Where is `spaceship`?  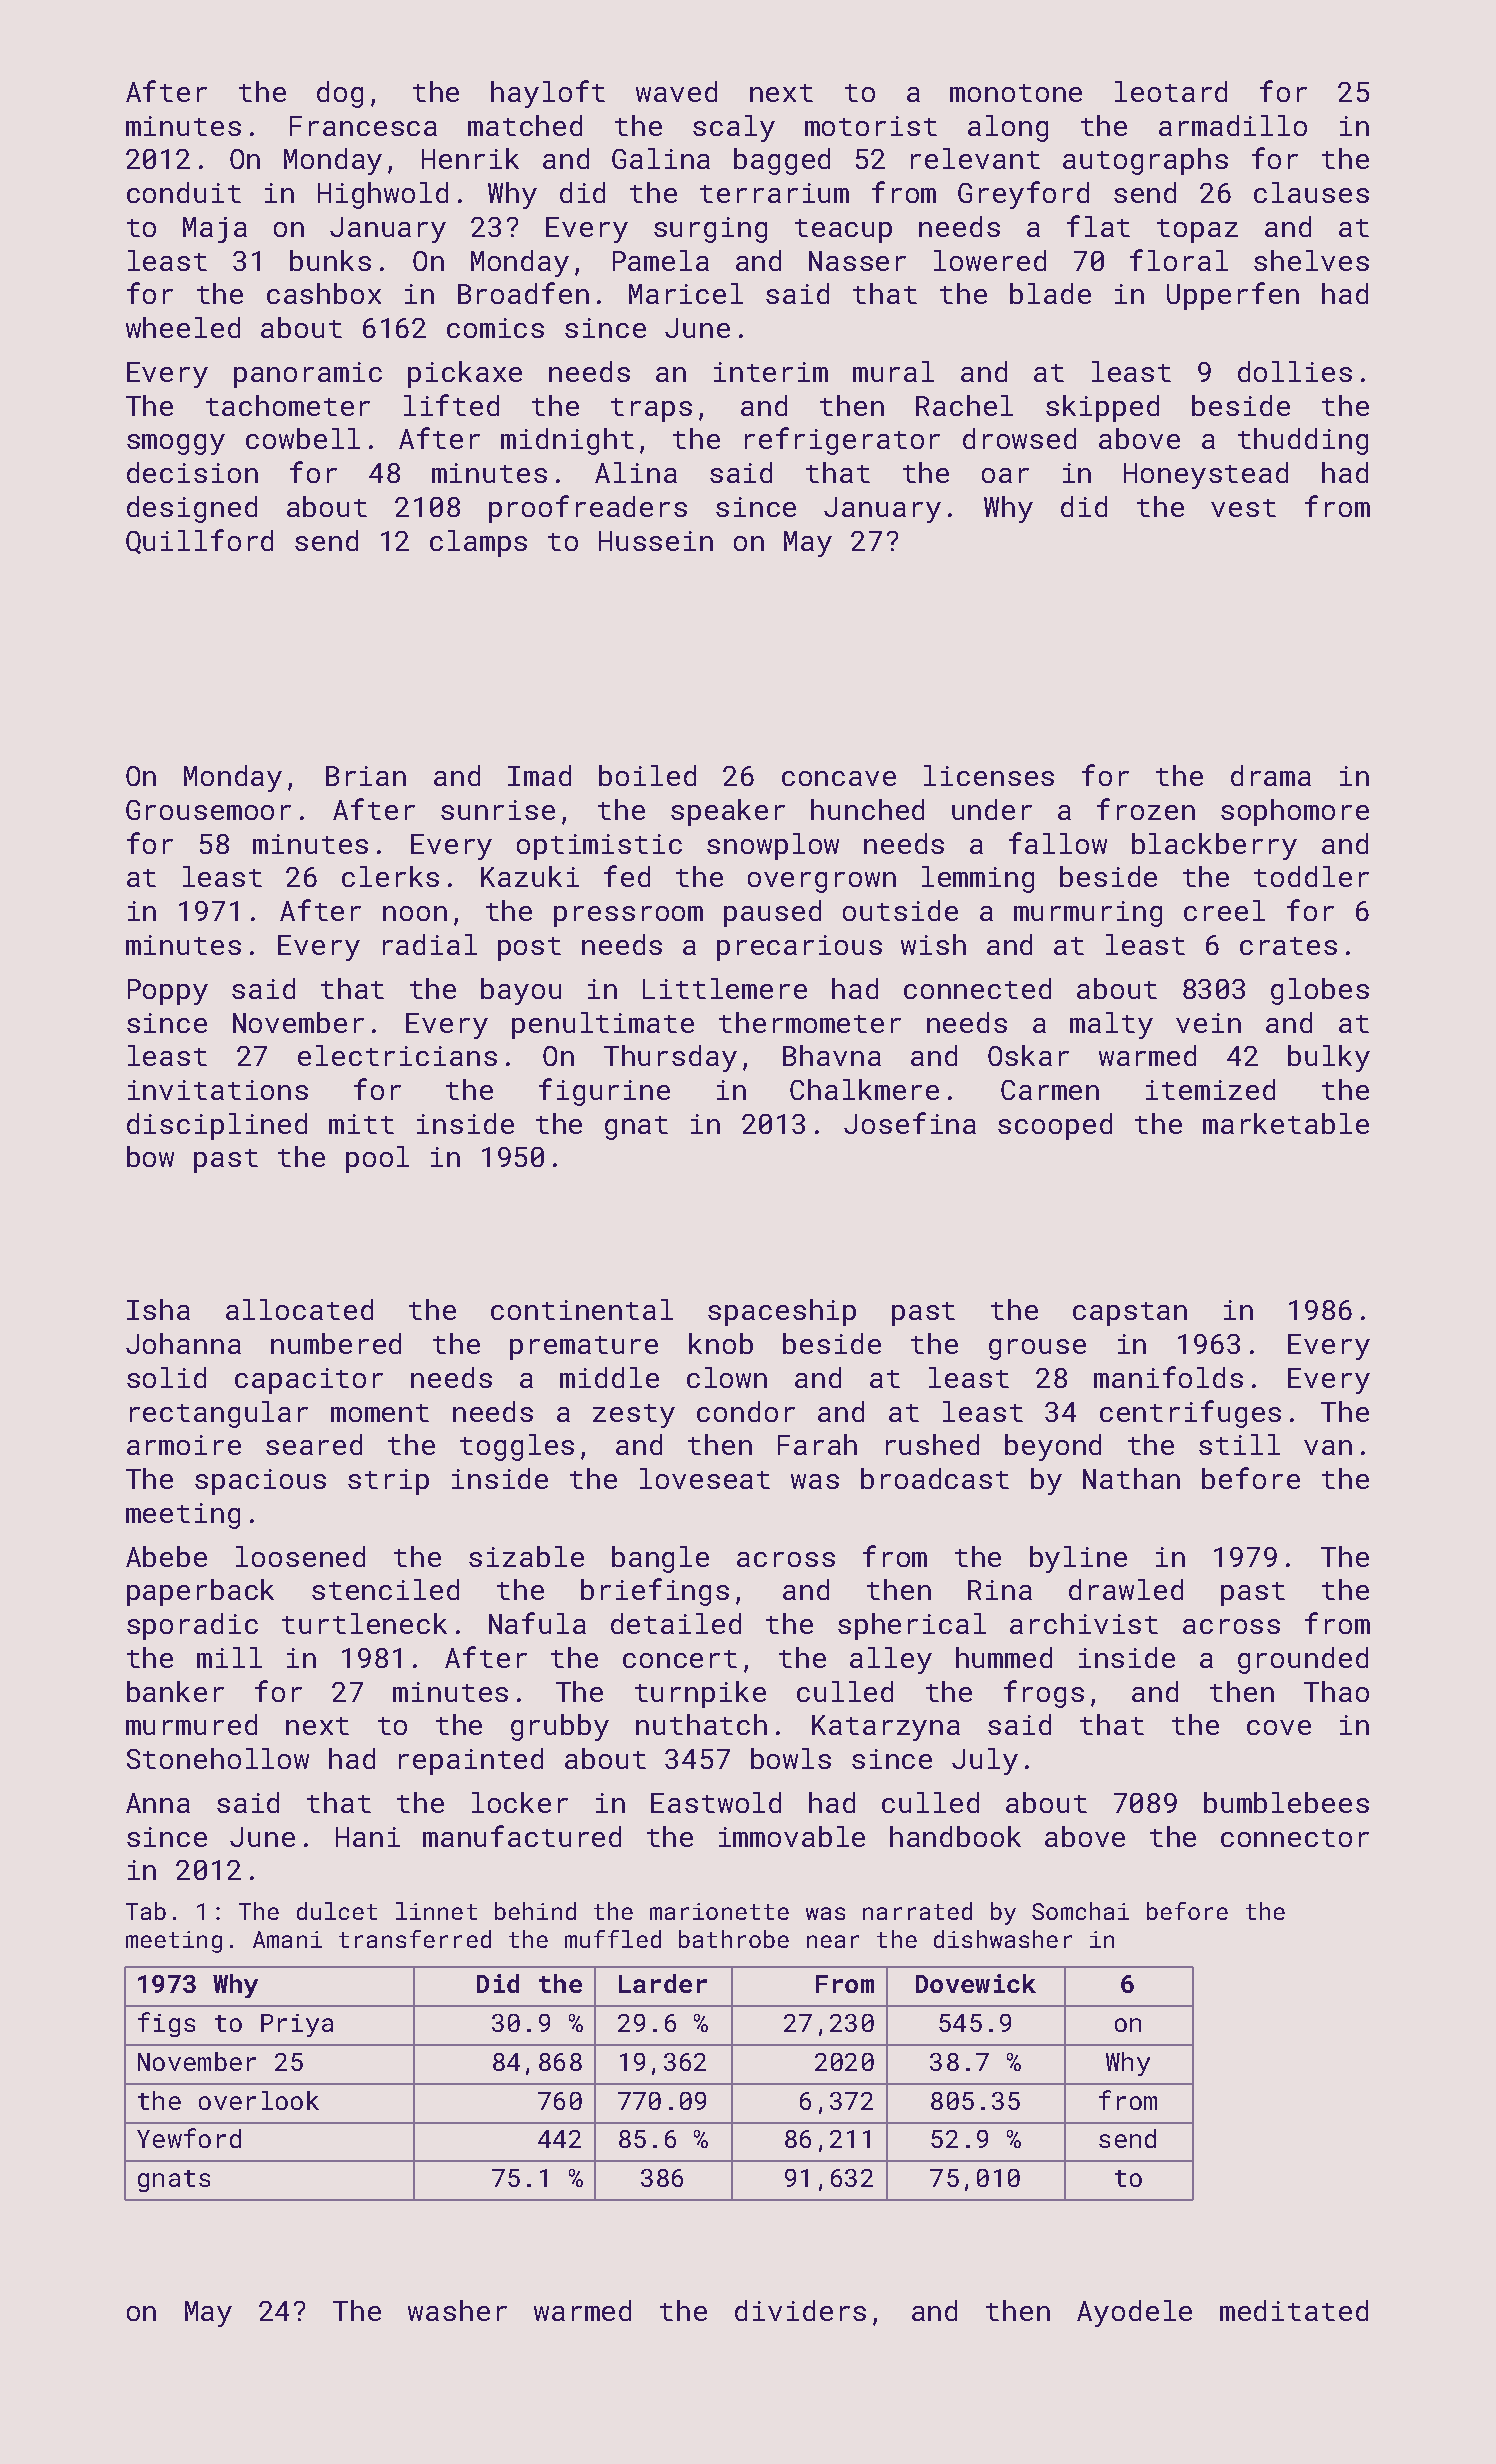
spaceship is located at coordinates (782, 1312).
